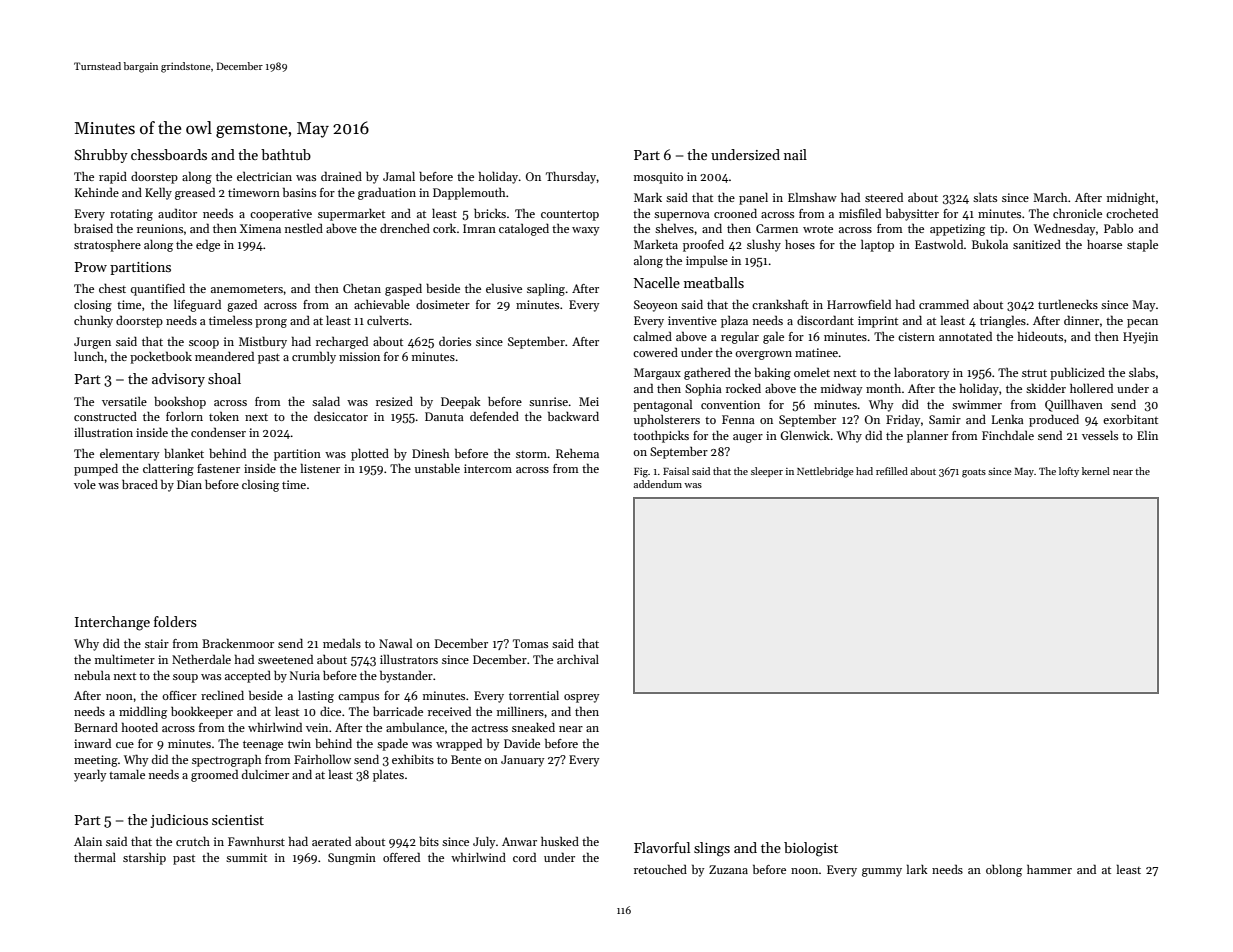 The width and height of the document is (1233, 952). Describe the element at coordinates (534, 695) in the document. I see `torrential` at that location.
